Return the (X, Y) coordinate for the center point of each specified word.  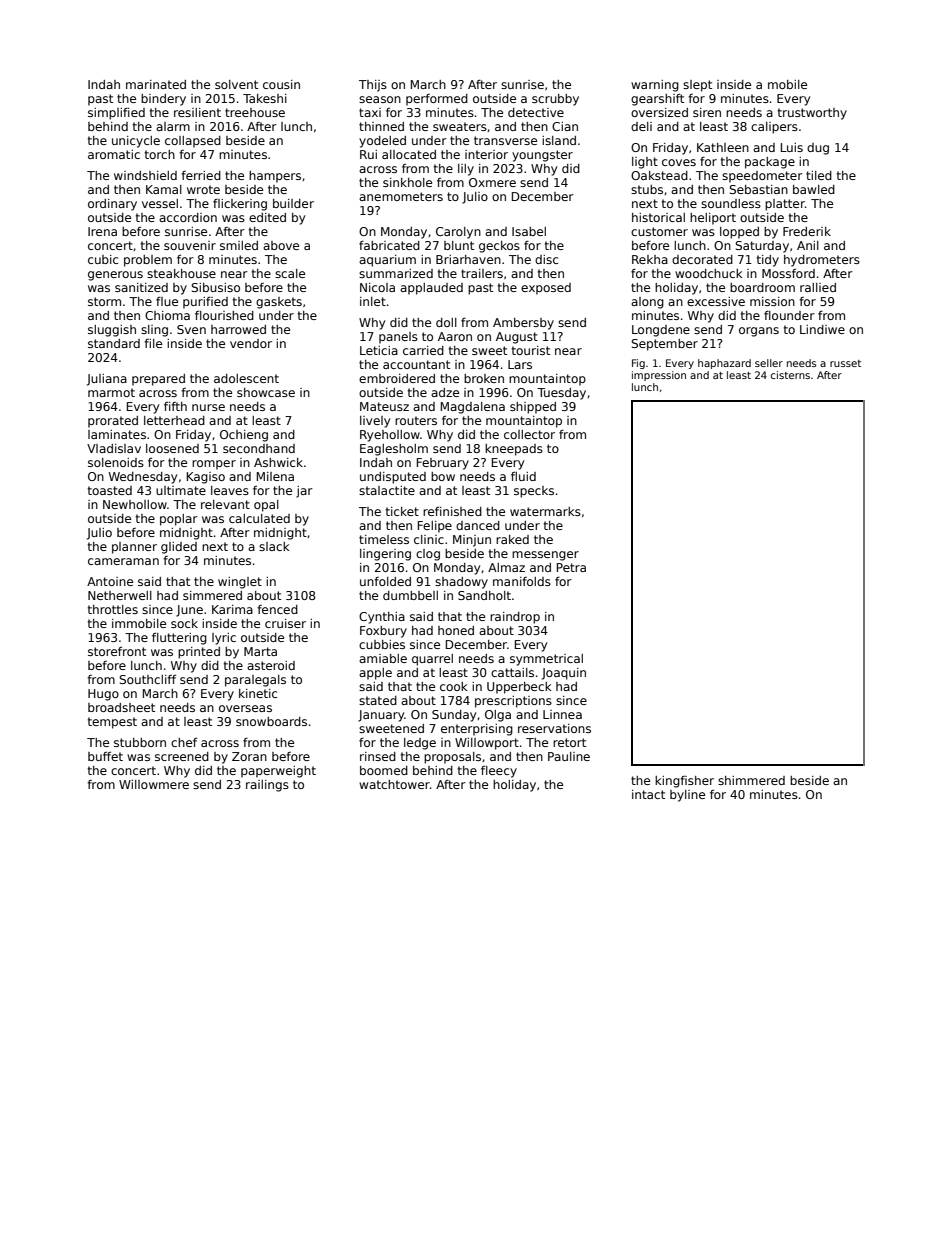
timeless (384, 539)
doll (446, 322)
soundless (731, 203)
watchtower (394, 784)
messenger (545, 556)
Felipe (435, 527)
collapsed (193, 142)
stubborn (140, 742)
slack (274, 546)
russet (845, 363)
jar (304, 492)
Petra (571, 567)
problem (148, 261)
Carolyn (458, 233)
